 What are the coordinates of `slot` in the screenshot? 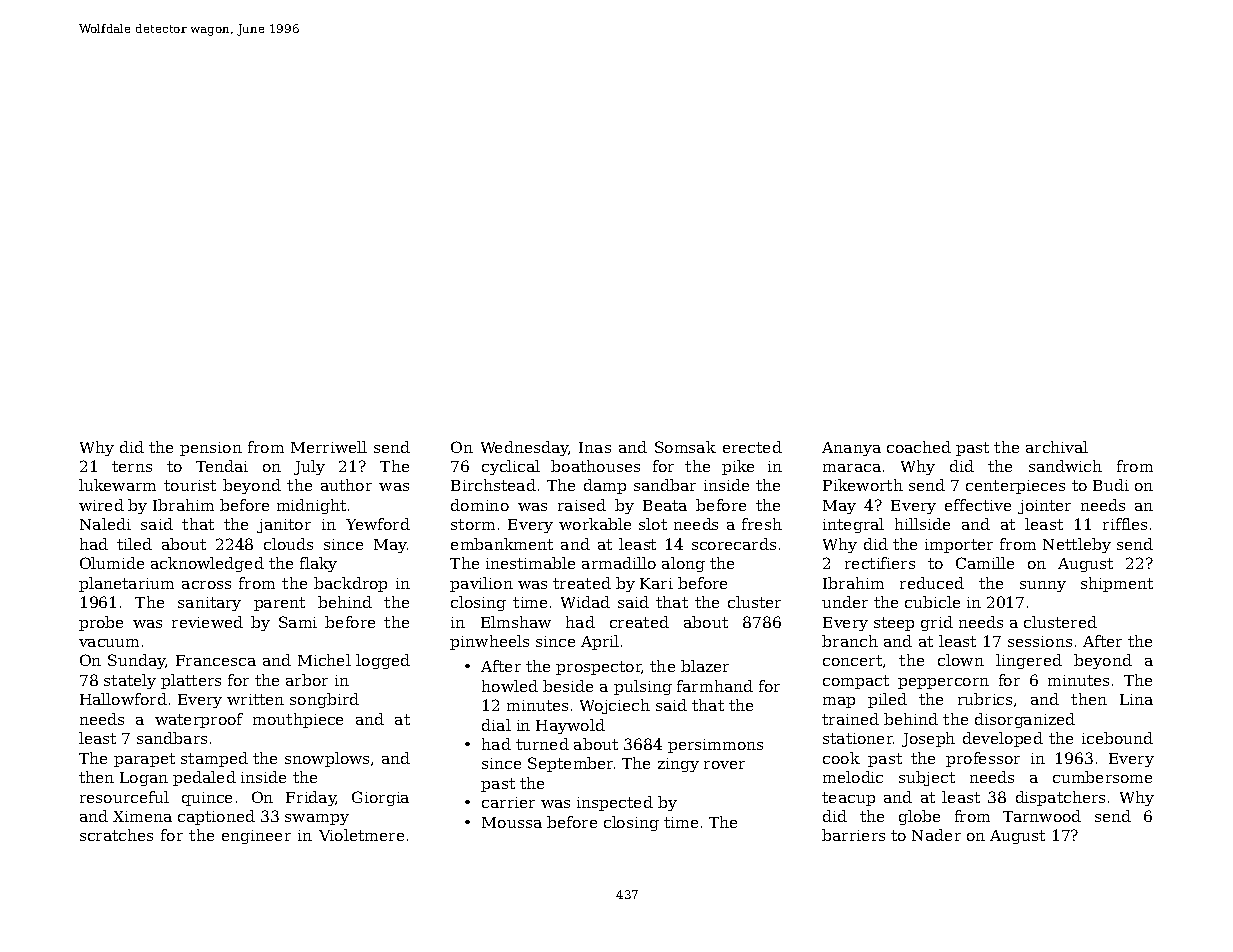 It's located at (653, 524).
